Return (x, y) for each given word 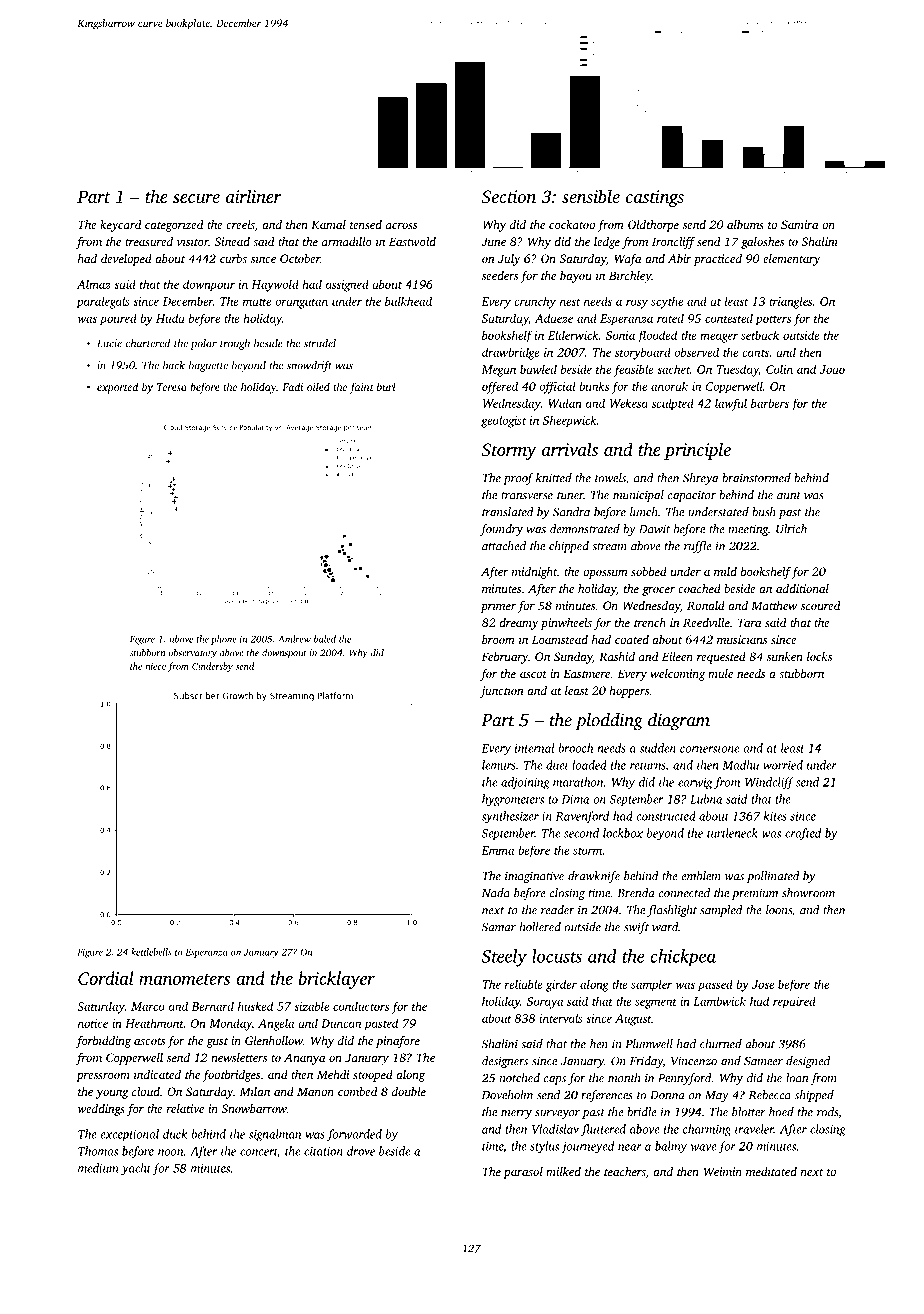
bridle (642, 1112)
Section (509, 197)
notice (93, 1023)
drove (361, 1151)
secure (196, 198)
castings (655, 198)
